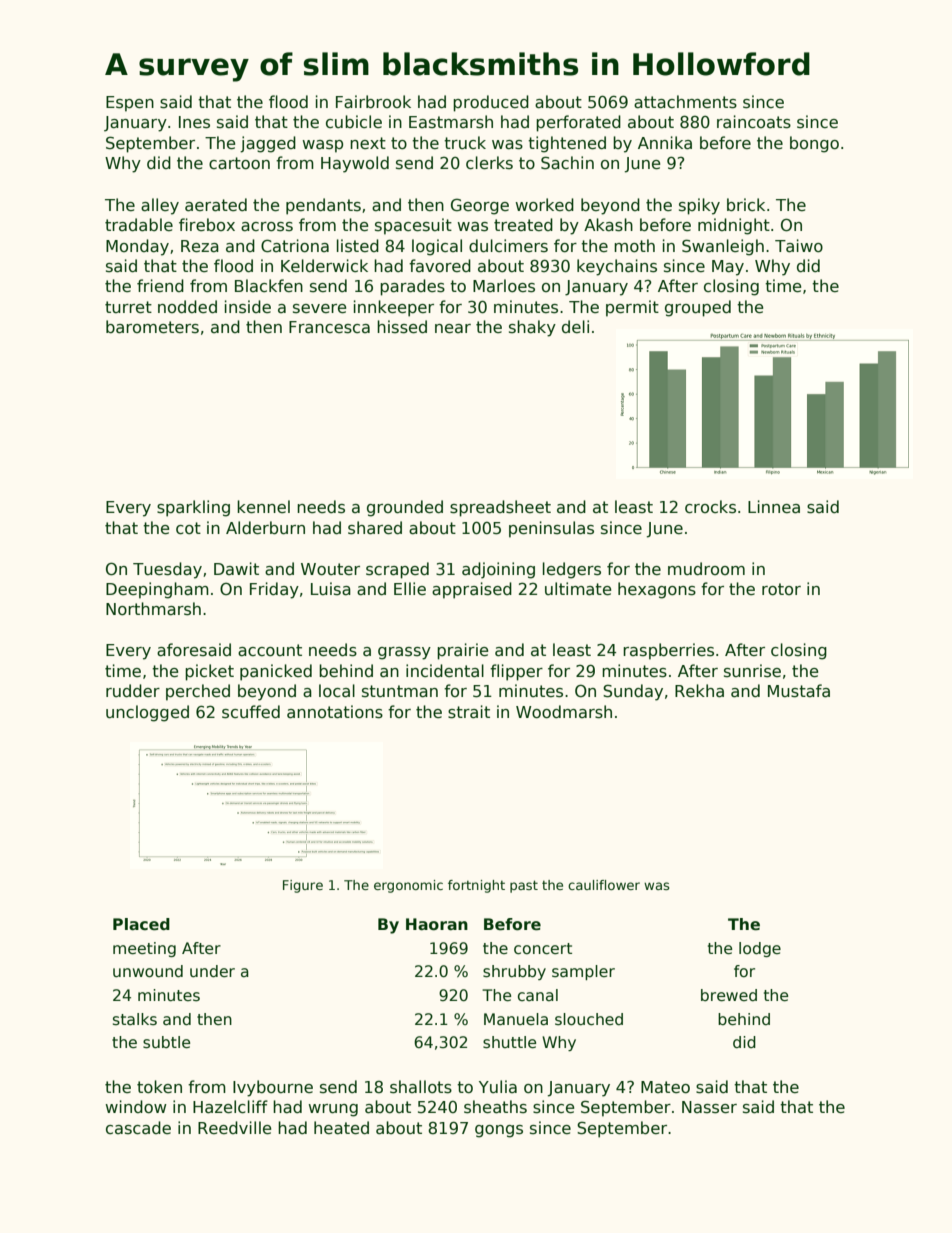 This screenshot has height=1233, width=952. I want to click on keychains, so click(617, 267).
